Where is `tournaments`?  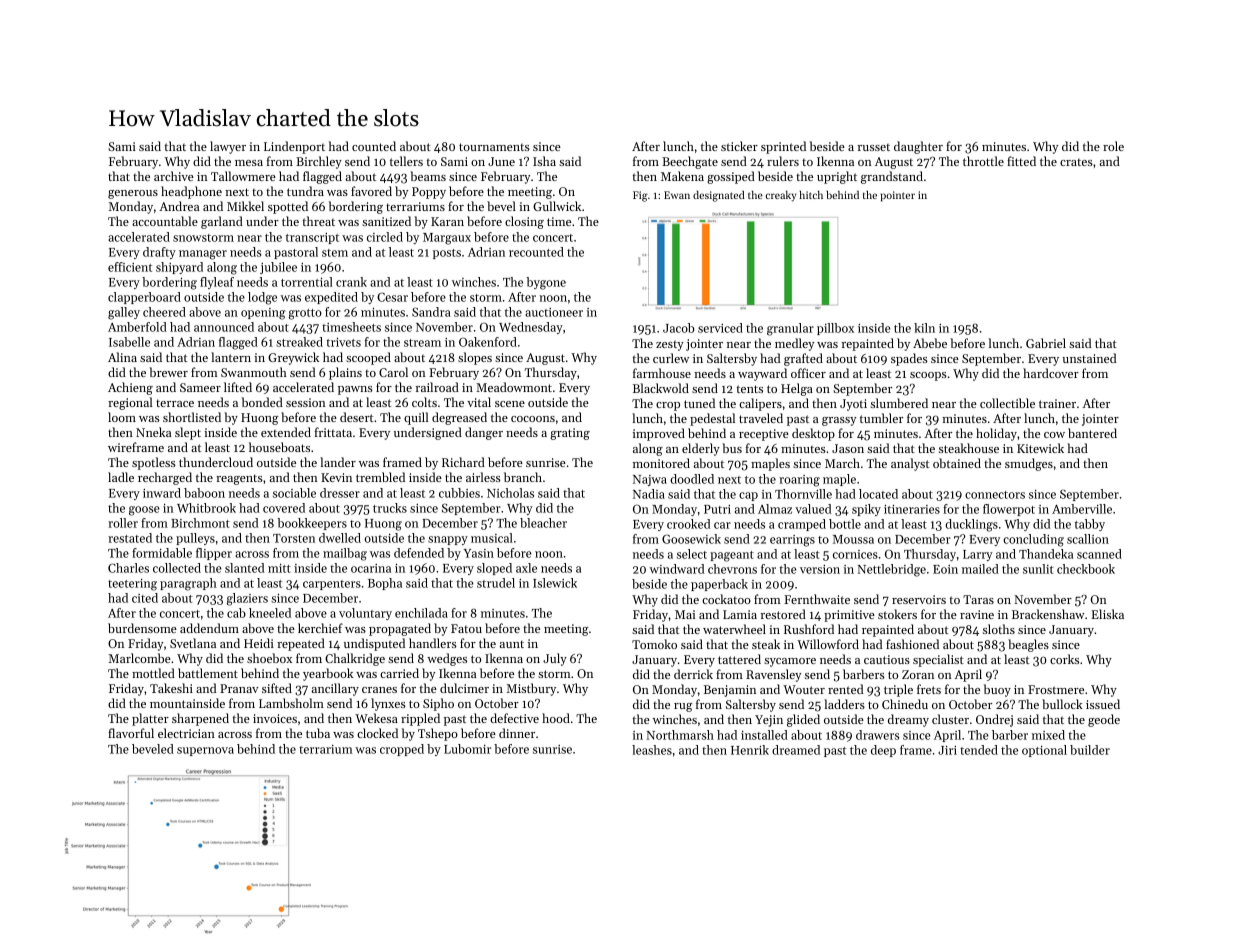
tournaments is located at coordinates (494, 147).
